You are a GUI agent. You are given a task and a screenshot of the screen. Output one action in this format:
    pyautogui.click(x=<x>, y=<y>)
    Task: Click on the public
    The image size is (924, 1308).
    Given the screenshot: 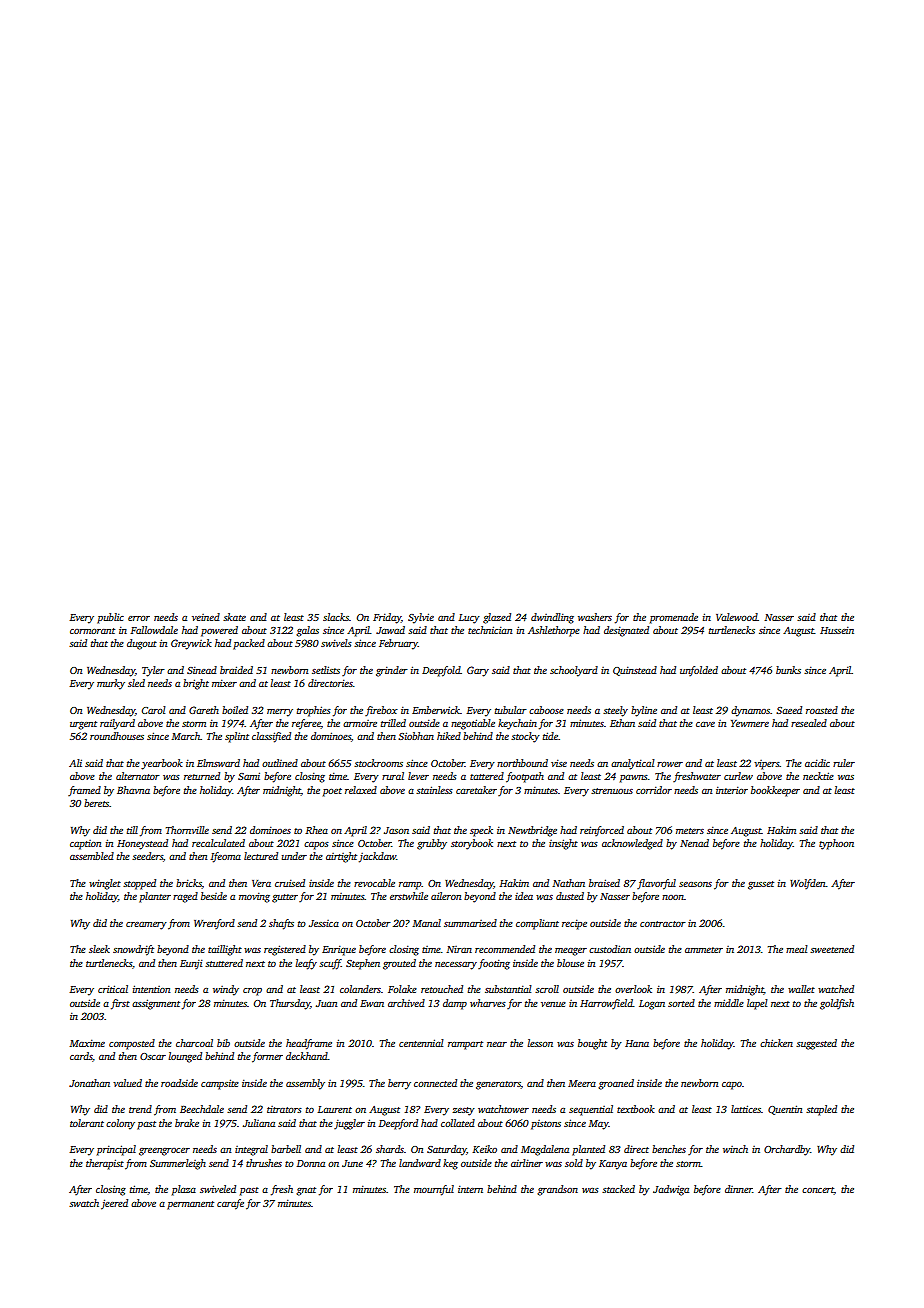 What is the action you would take?
    pyautogui.click(x=110, y=618)
